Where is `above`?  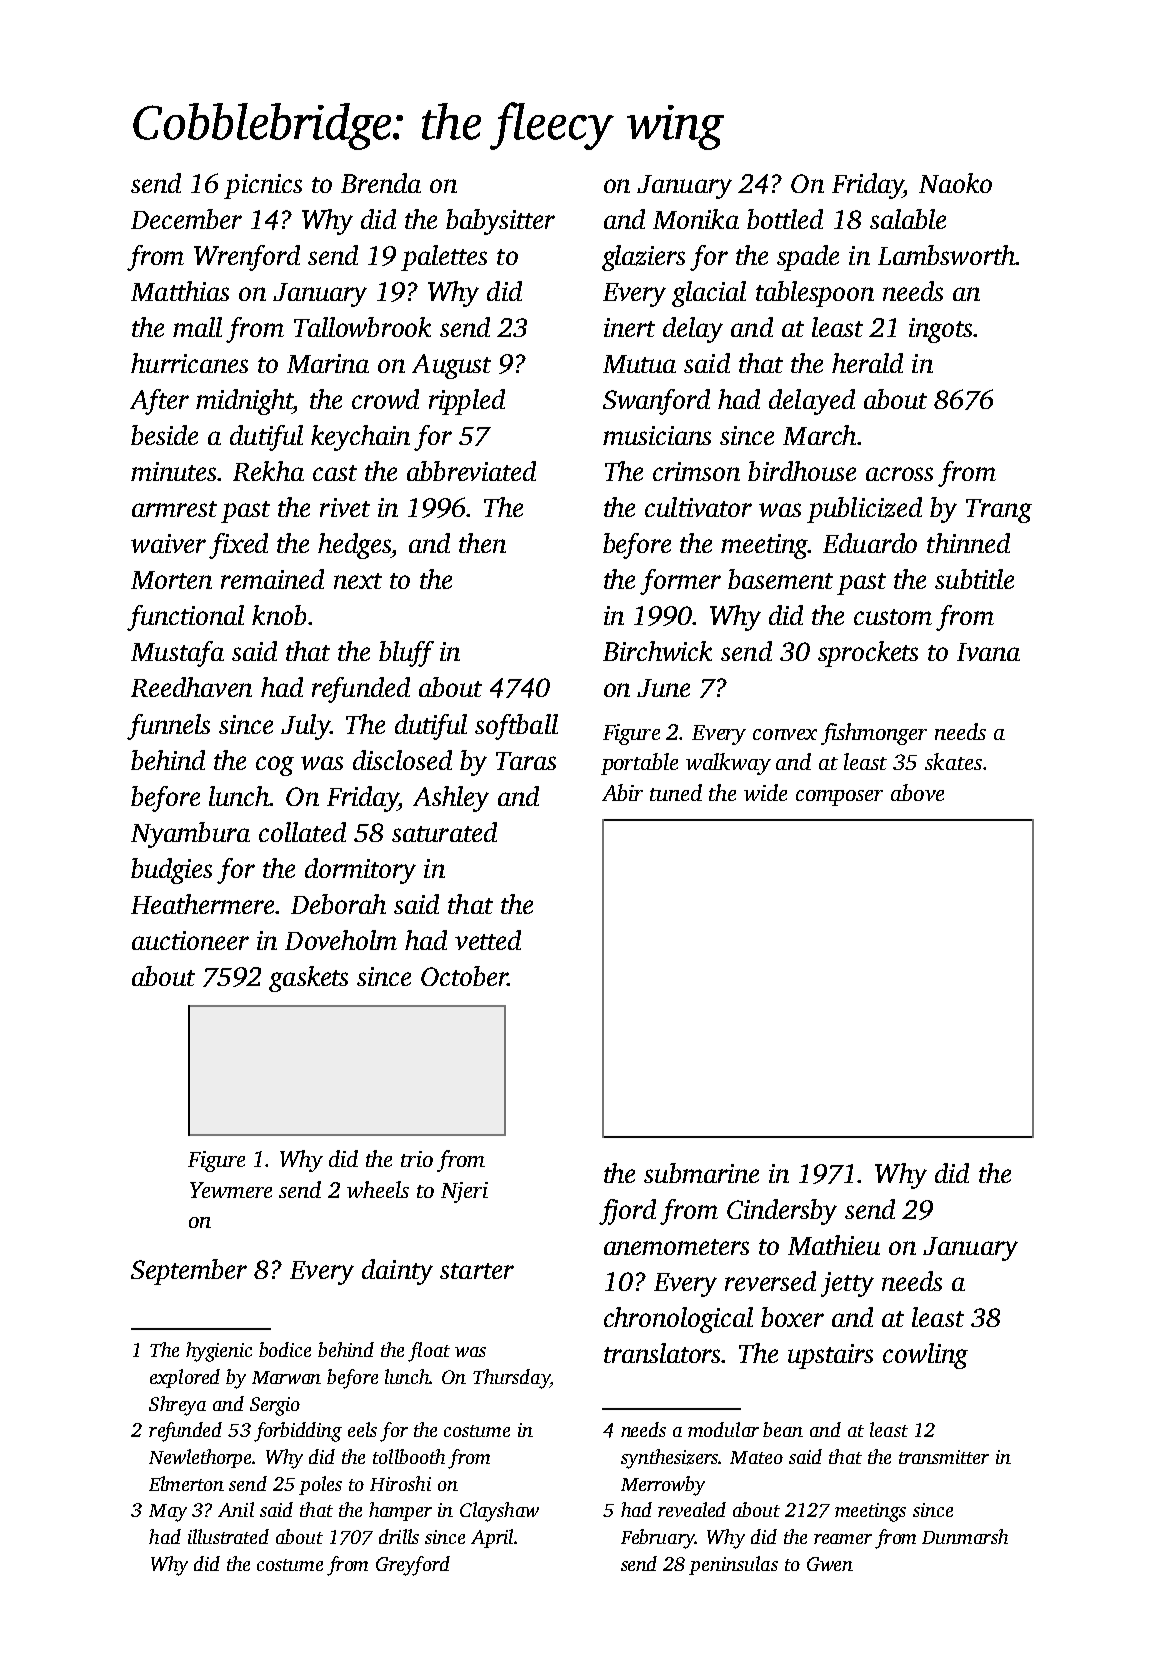
above is located at coordinates (917, 792).
